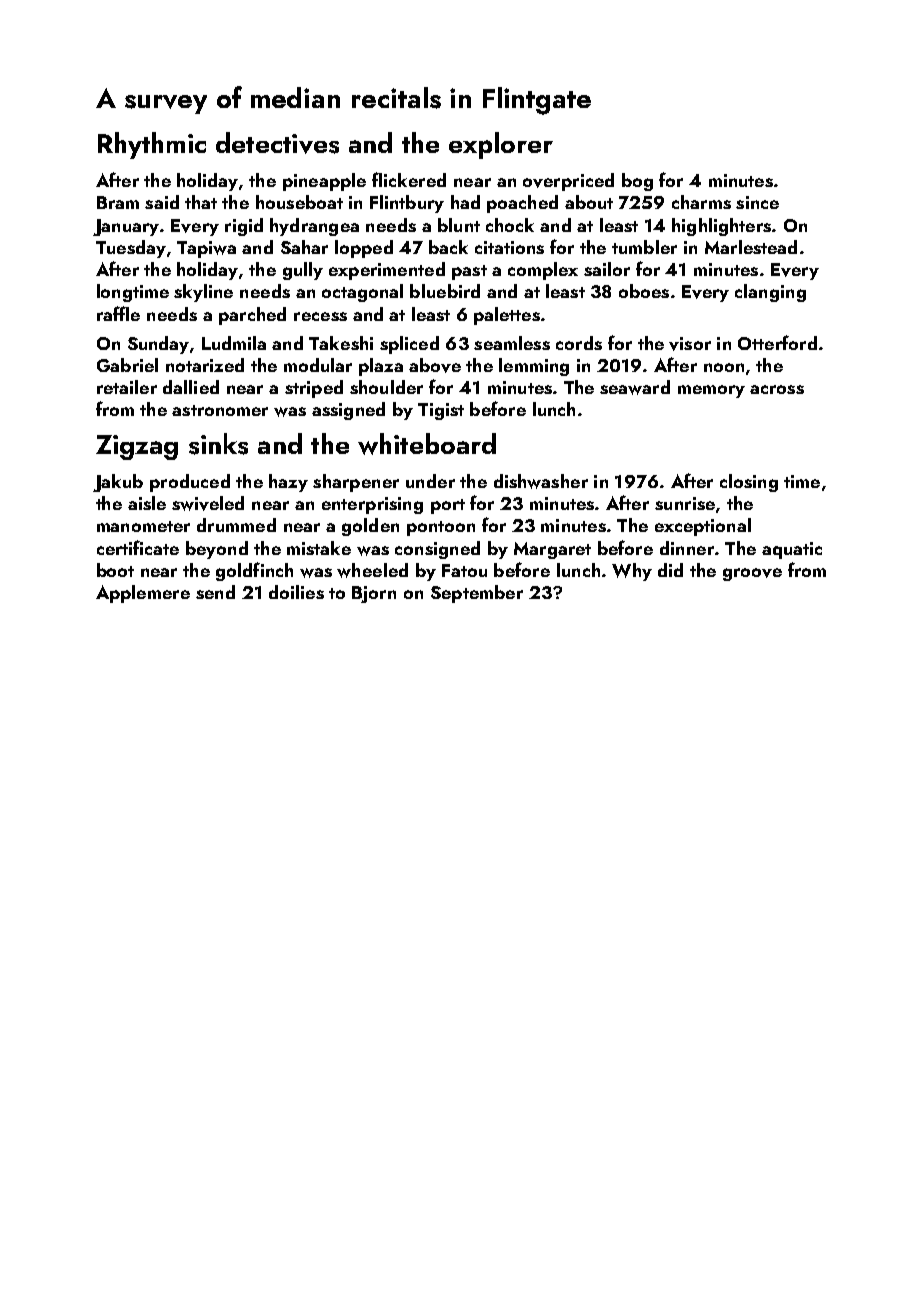  What do you see at coordinates (152, 145) in the screenshot?
I see `Rhythmic` at bounding box center [152, 145].
